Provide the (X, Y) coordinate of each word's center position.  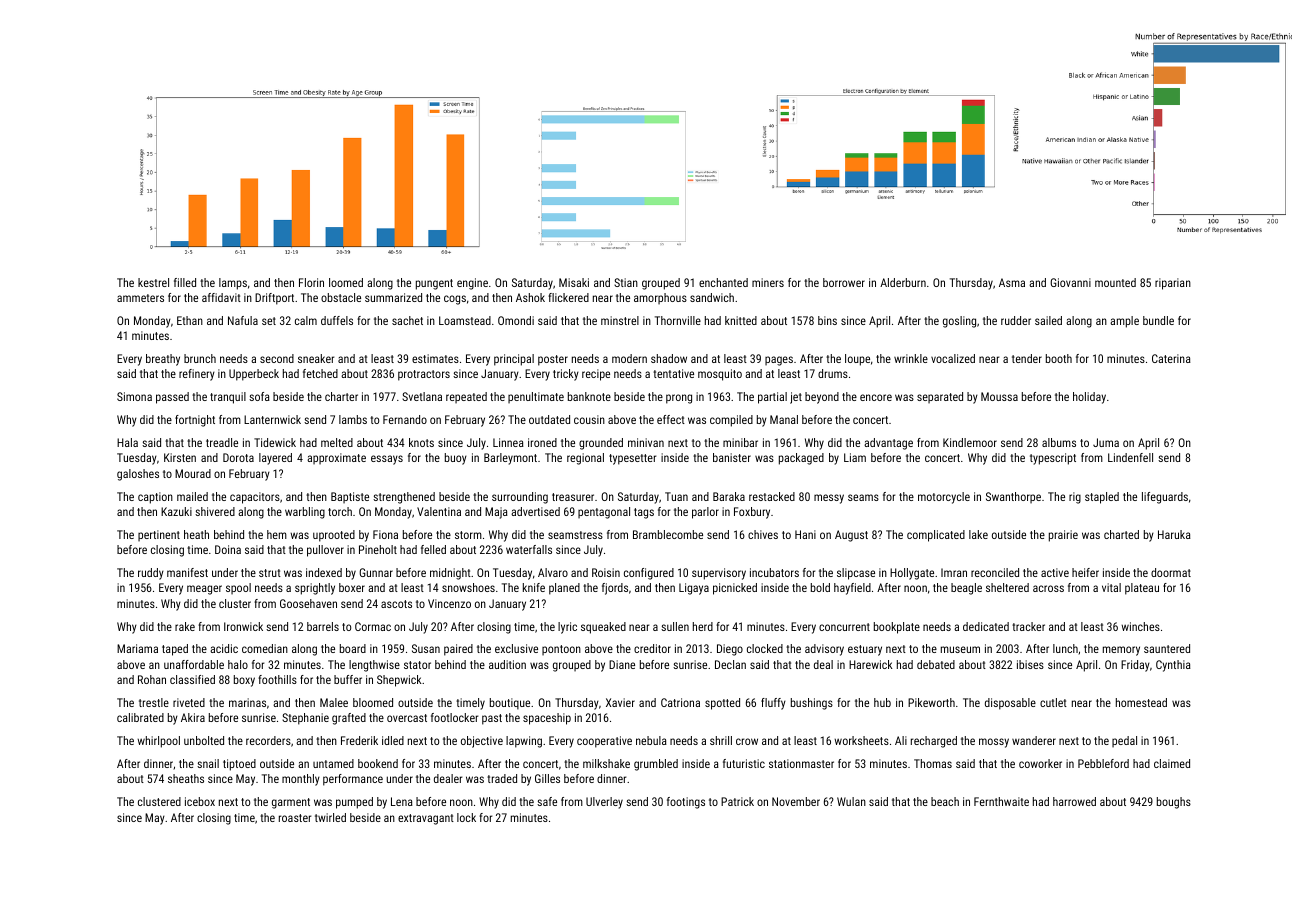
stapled (1102, 498)
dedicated (986, 626)
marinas (247, 702)
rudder (1016, 320)
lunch (1065, 648)
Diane (622, 664)
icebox (200, 801)
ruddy (151, 574)
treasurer (573, 497)
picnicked (735, 589)
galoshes (138, 475)
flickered (568, 297)
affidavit (221, 297)
